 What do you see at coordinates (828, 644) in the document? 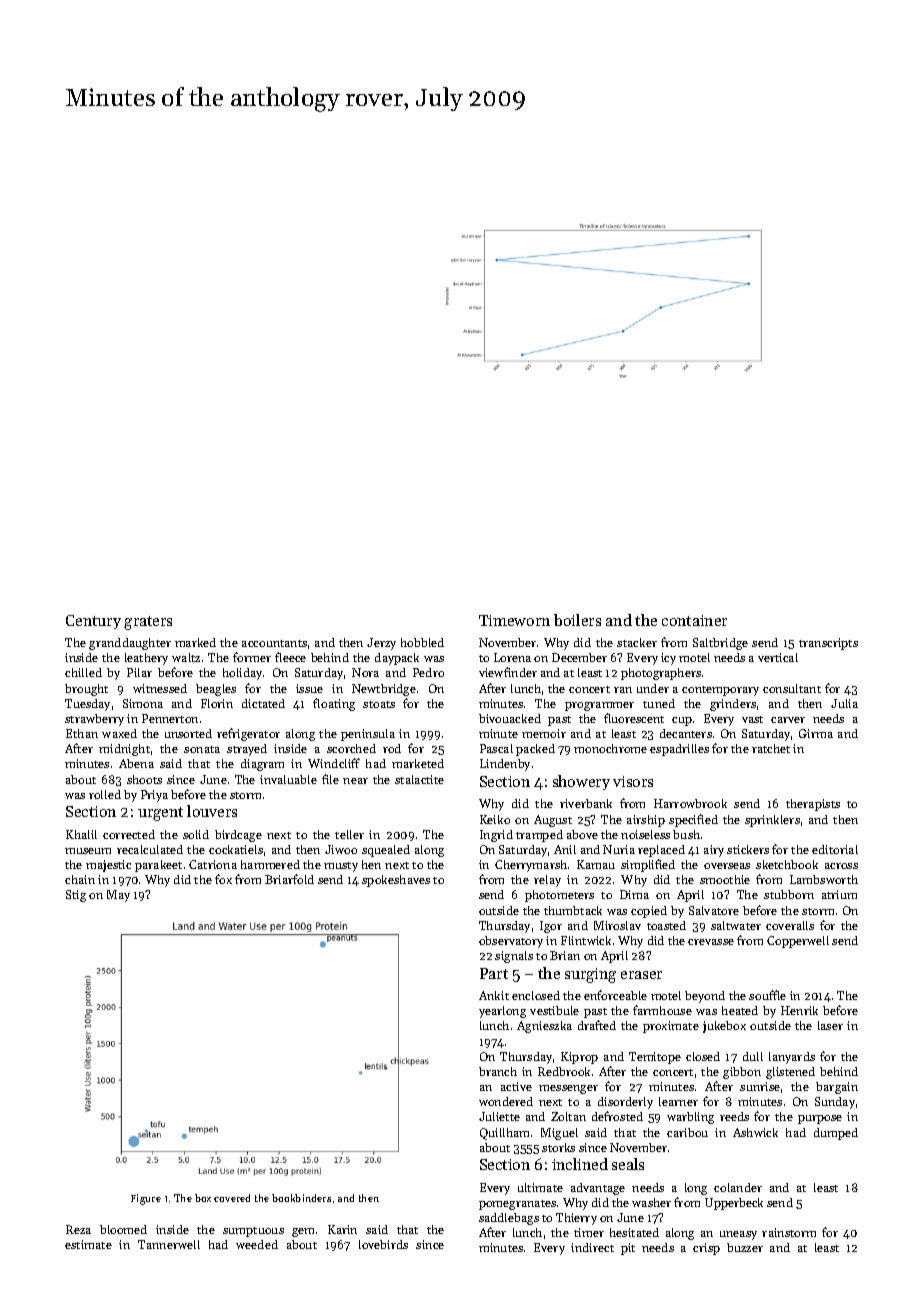
I see `transcripts` at bounding box center [828, 644].
